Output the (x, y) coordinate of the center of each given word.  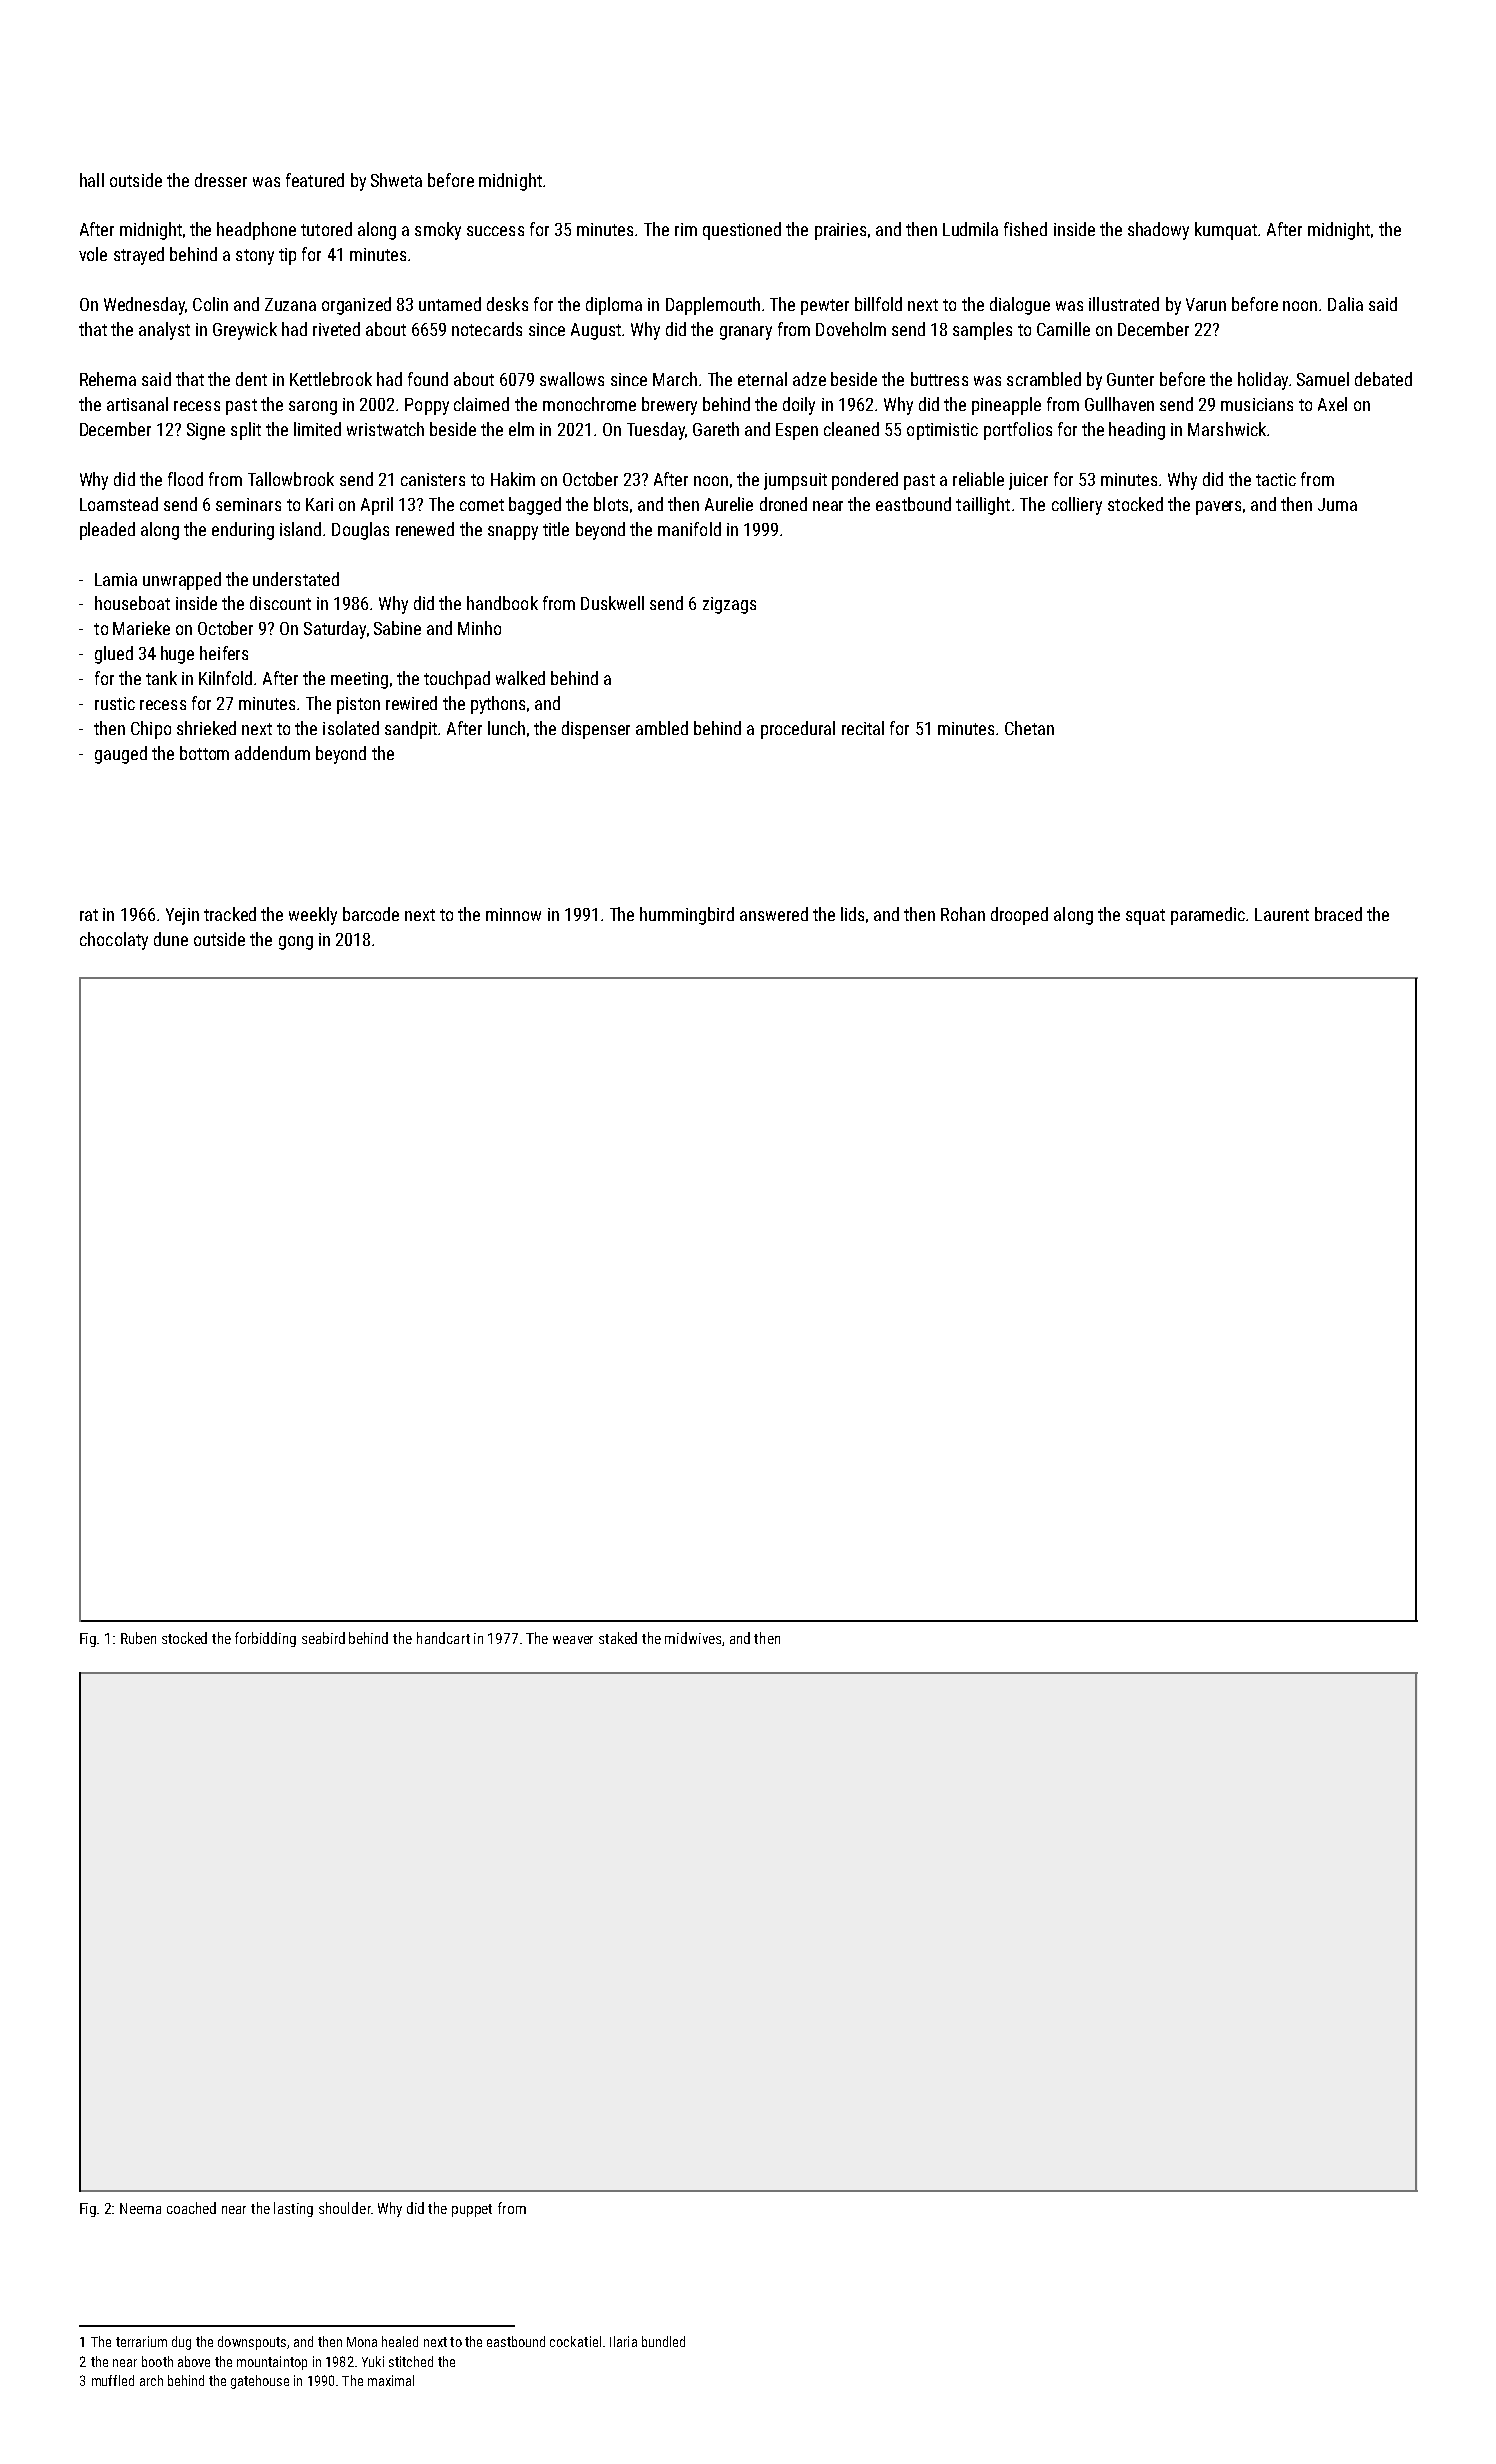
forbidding (265, 1639)
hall (92, 180)
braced (1338, 914)
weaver (573, 1640)
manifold (689, 529)
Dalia (1345, 304)
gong (296, 943)
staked (618, 1638)
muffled (113, 2380)
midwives (693, 1638)
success (495, 231)
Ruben (138, 1638)
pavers (1218, 508)
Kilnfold (225, 678)
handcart (443, 1638)
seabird (323, 1638)
